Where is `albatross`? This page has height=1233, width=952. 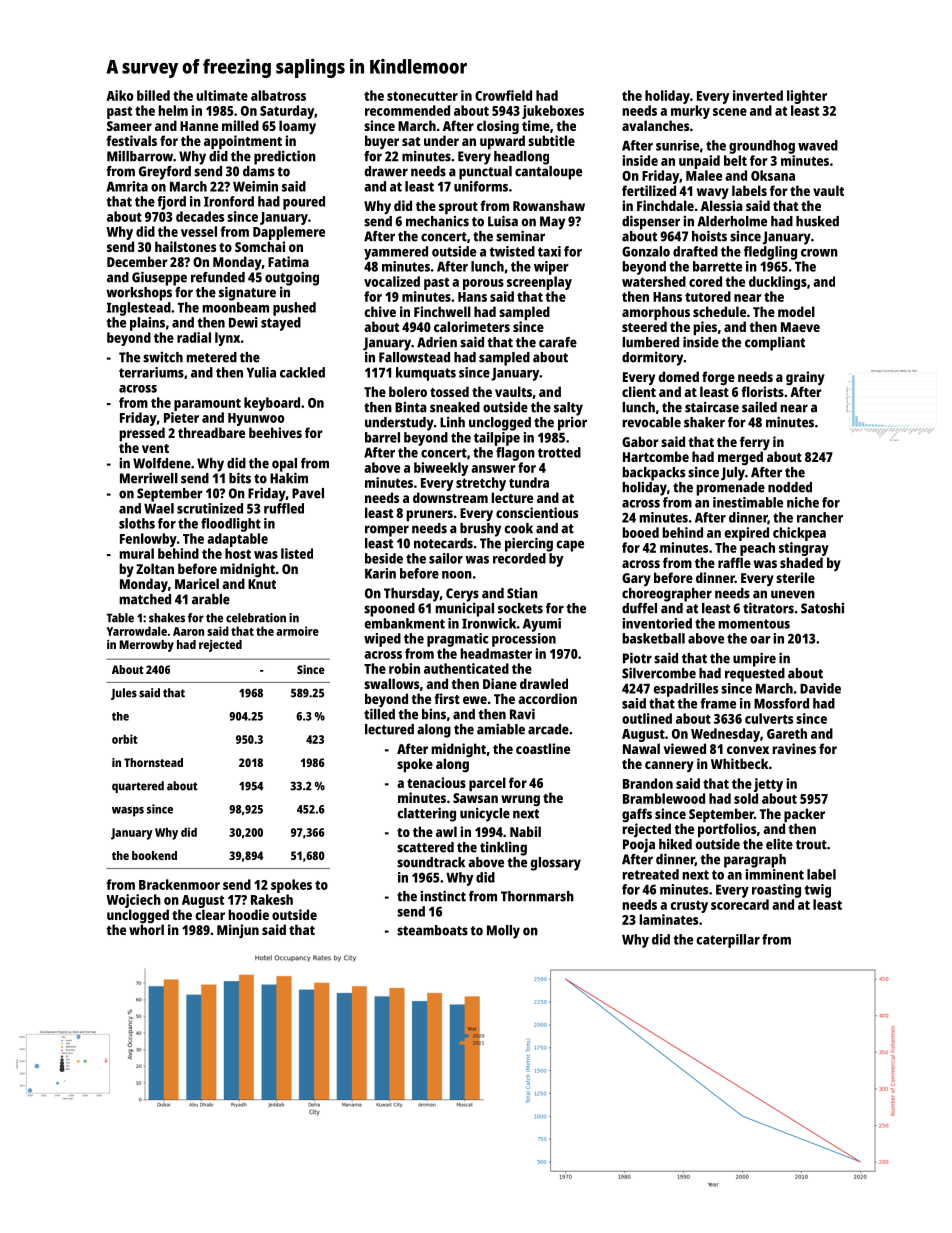 albatross is located at coordinates (278, 95).
